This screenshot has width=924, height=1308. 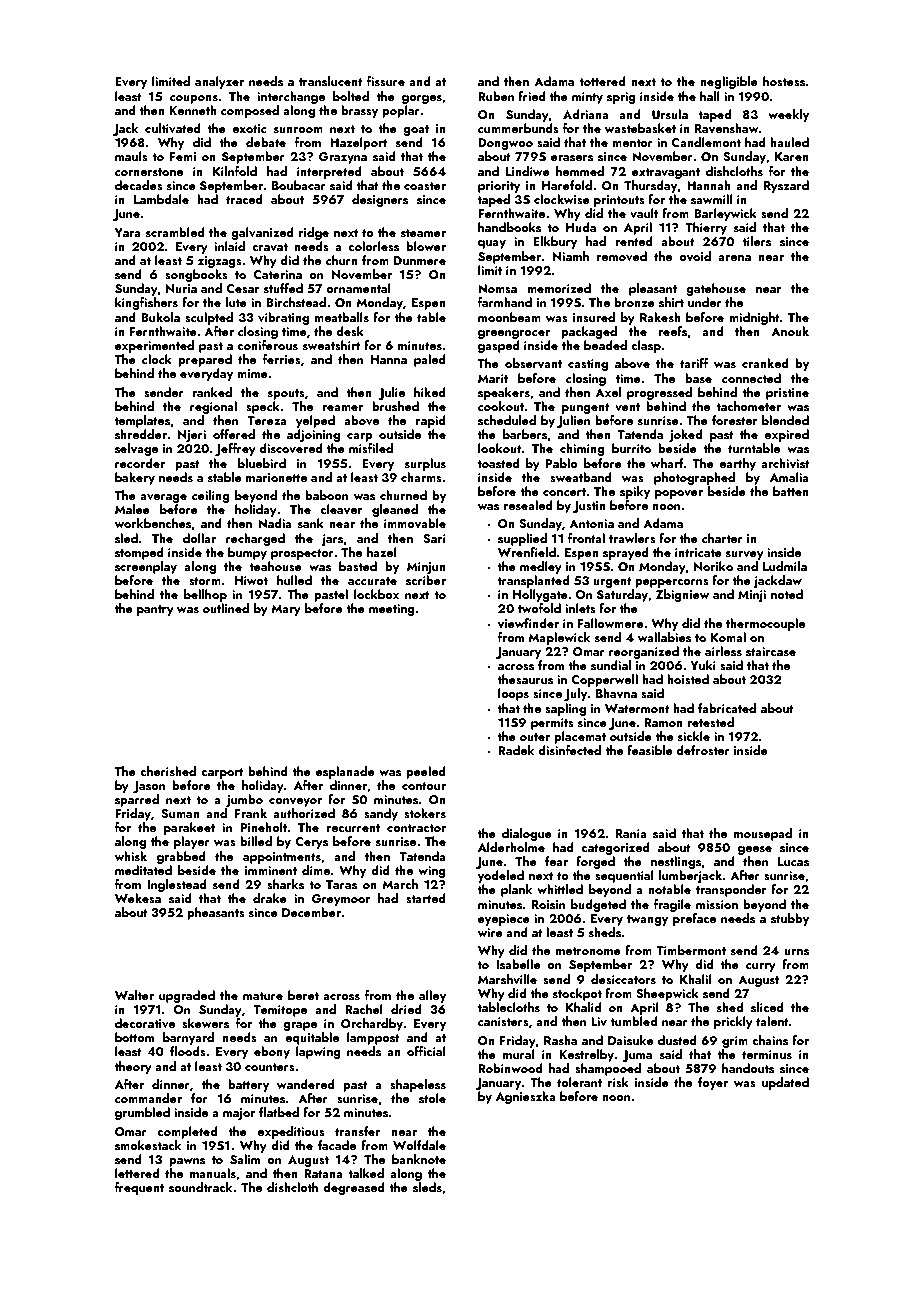 What do you see at coordinates (784, 81) in the screenshot?
I see `hostess` at bounding box center [784, 81].
